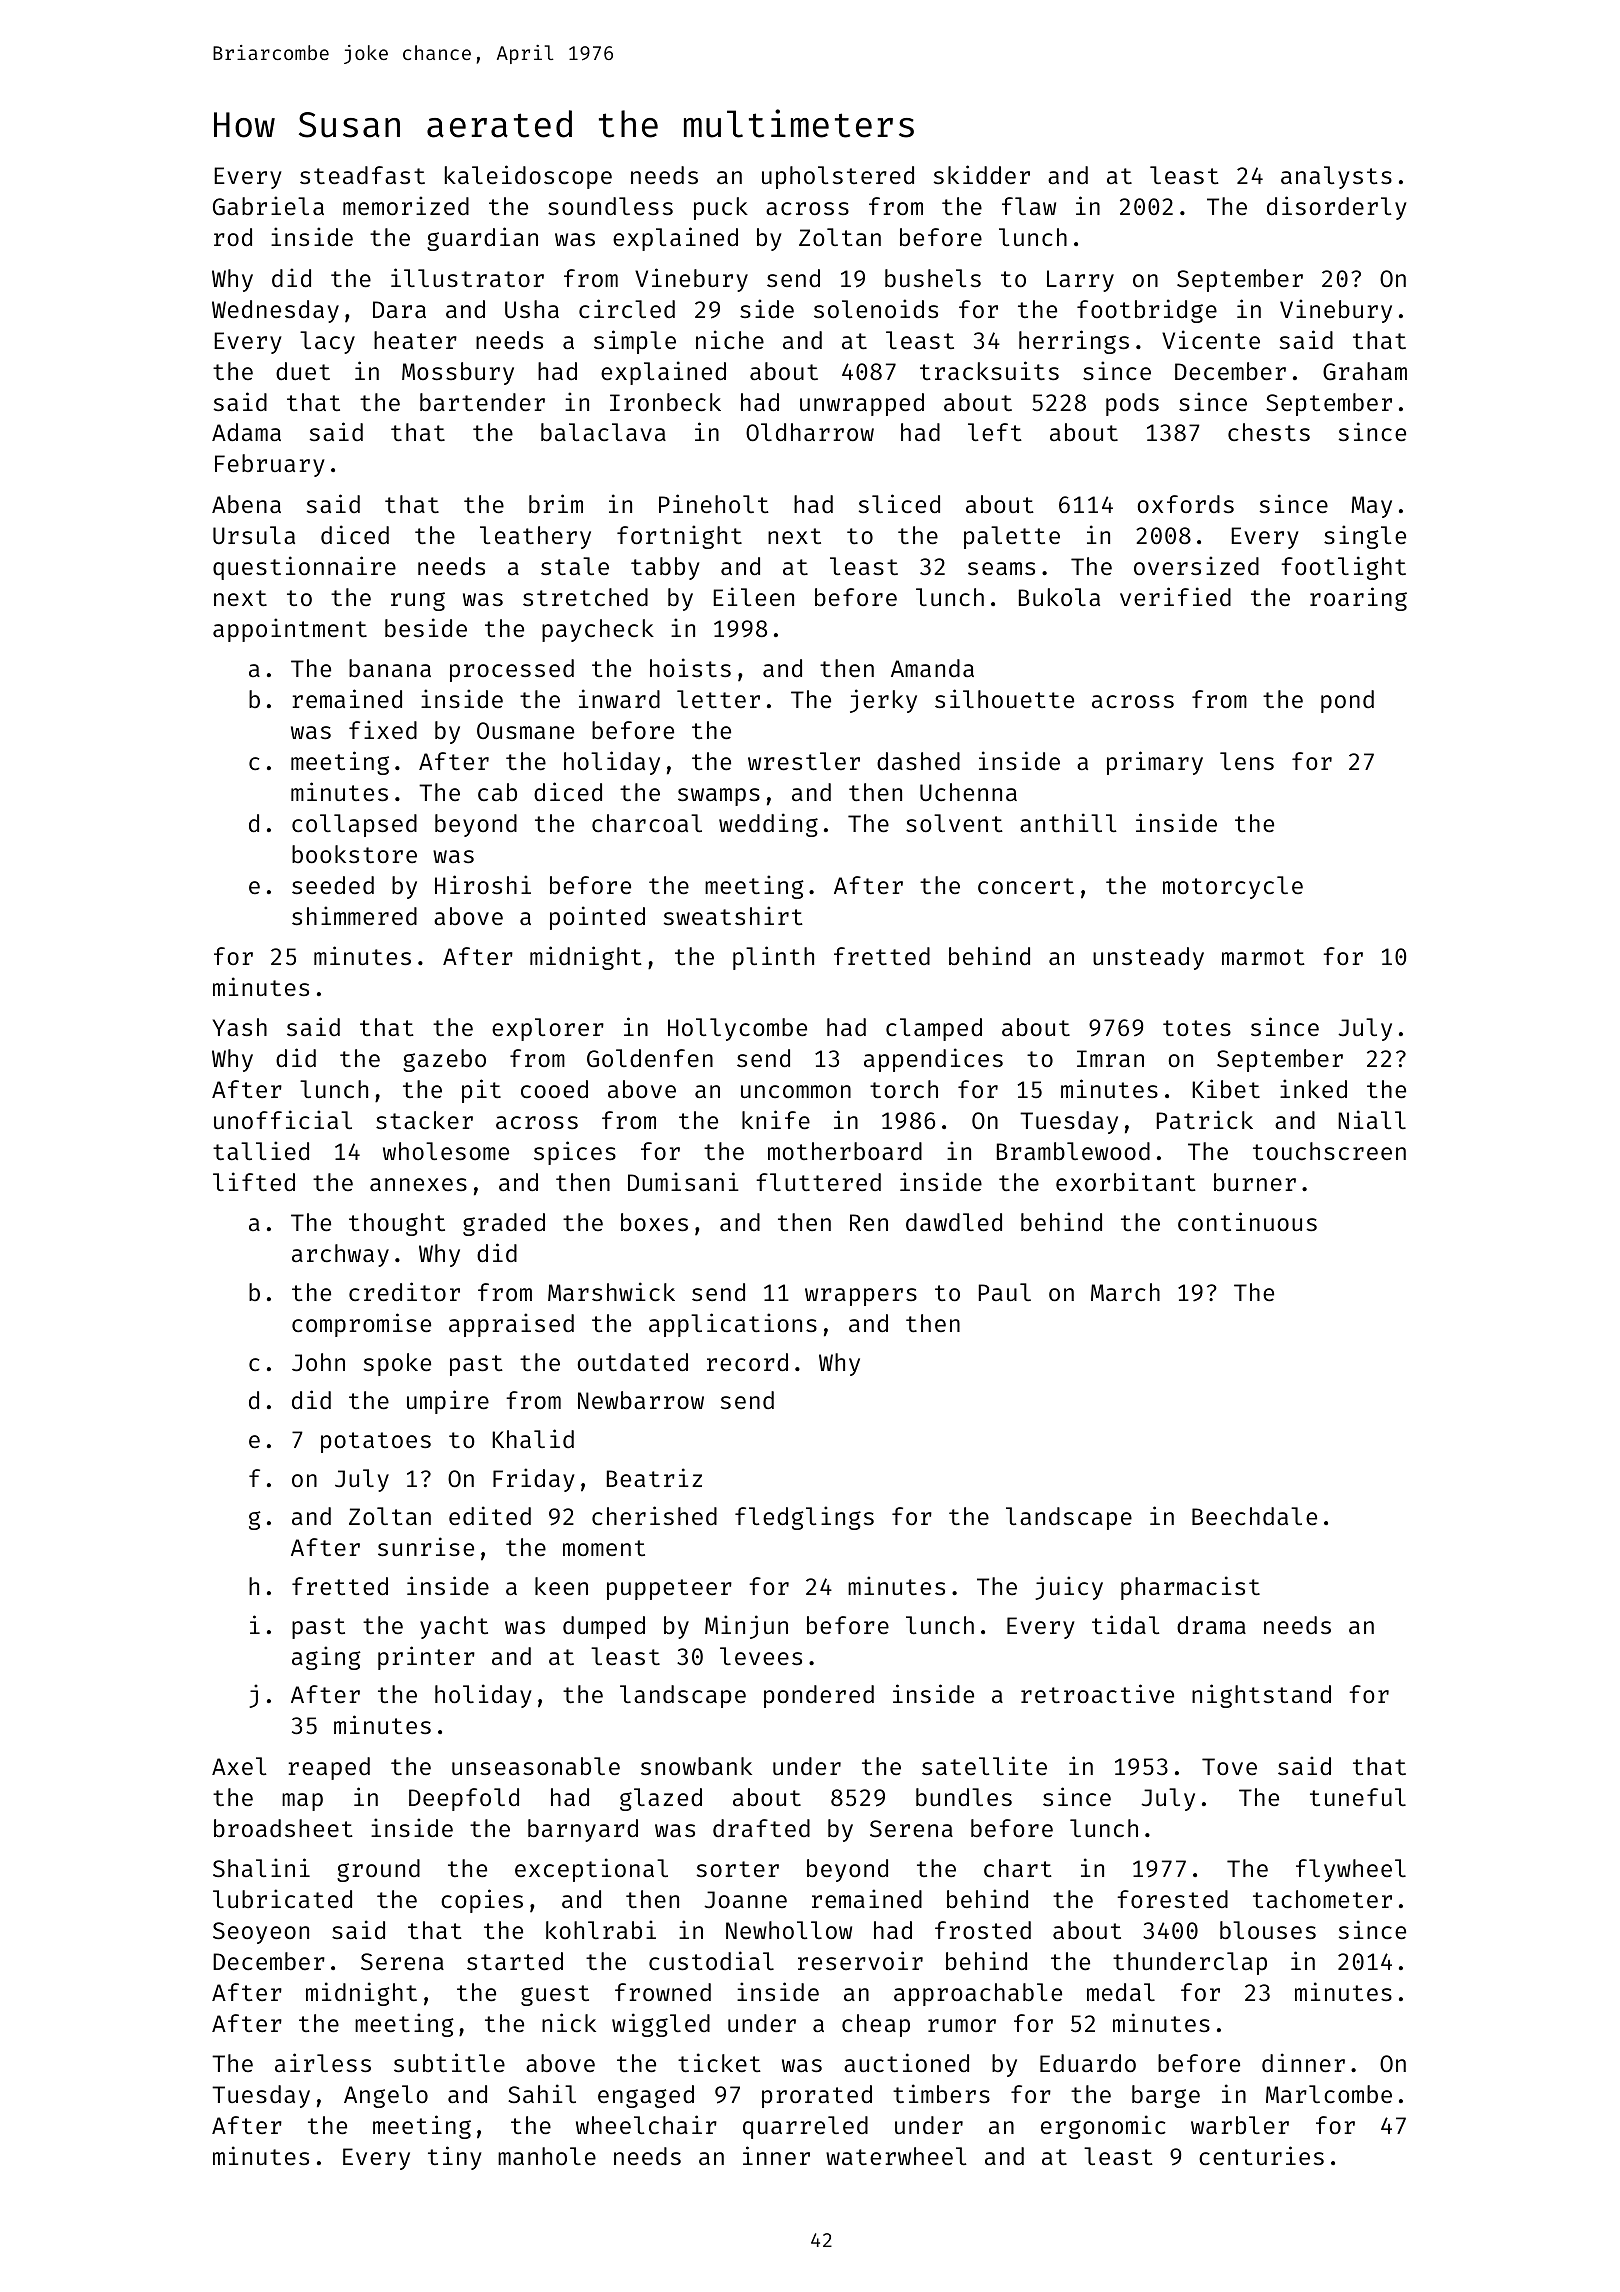  I want to click on Newhollow, so click(789, 1930).
